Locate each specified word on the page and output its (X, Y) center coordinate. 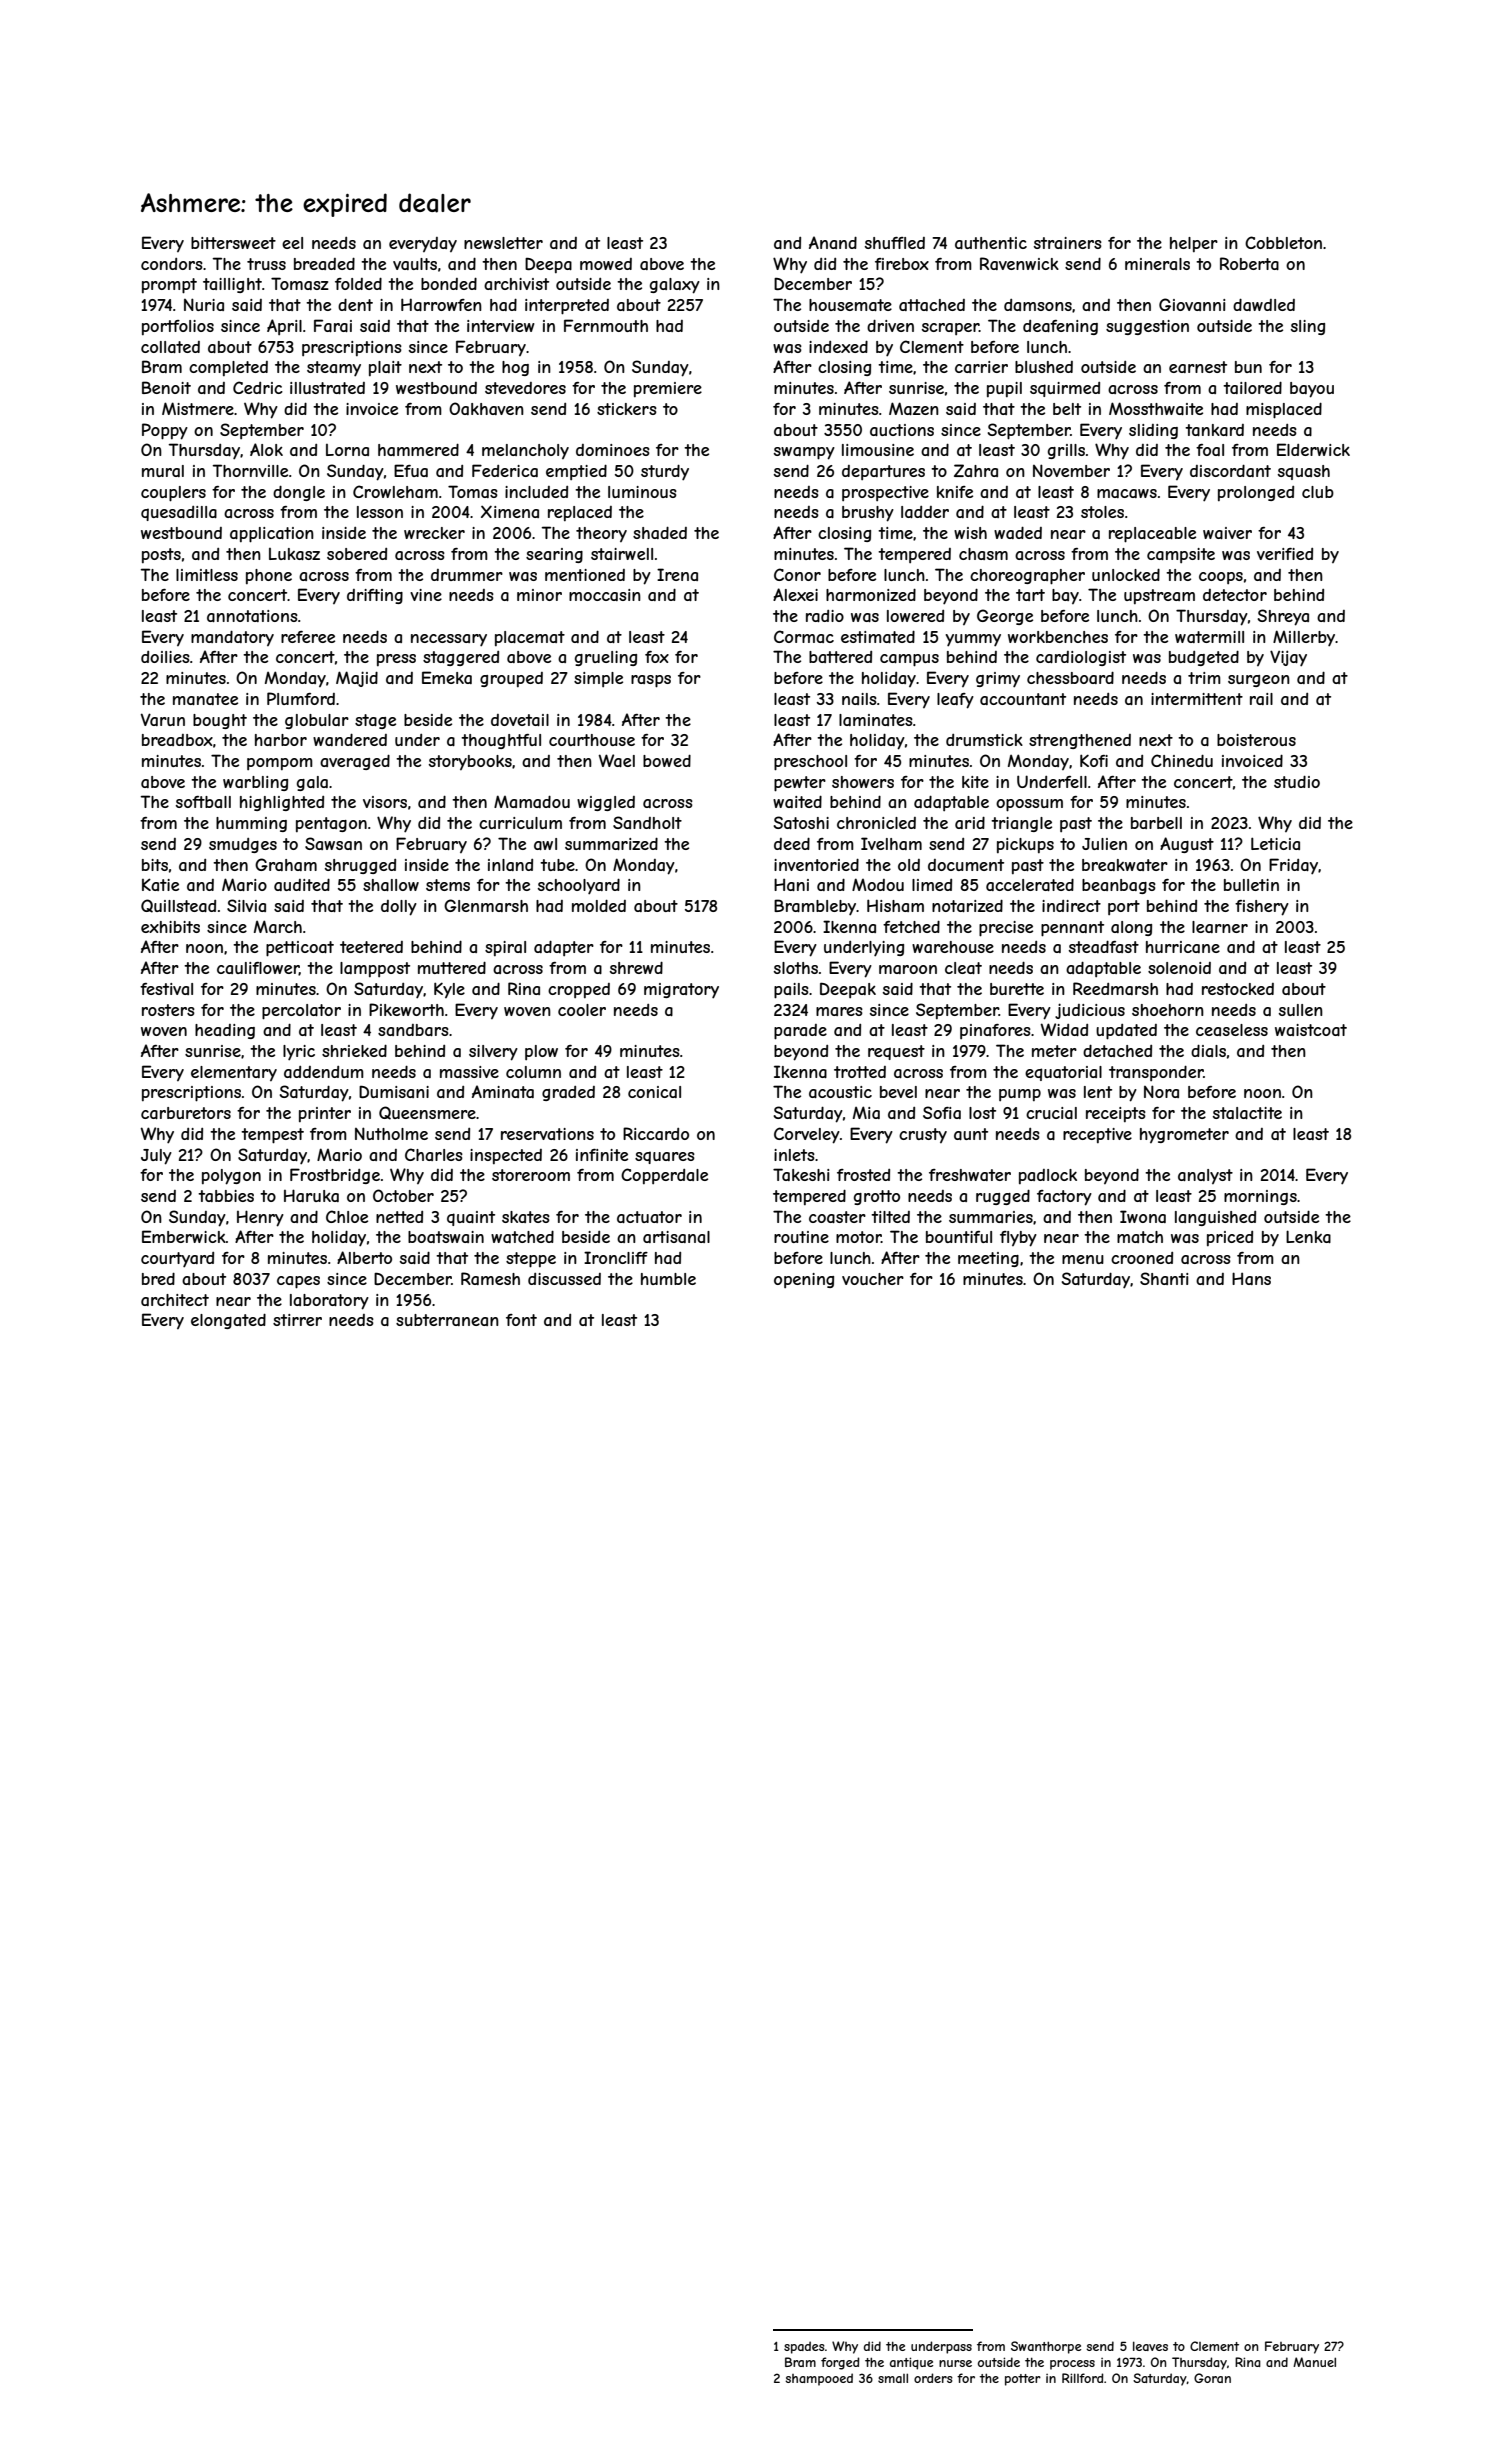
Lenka (1308, 1236)
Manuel (1314, 2362)
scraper (950, 329)
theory (601, 534)
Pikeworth (406, 1009)
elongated (228, 1321)
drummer (467, 575)
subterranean (447, 1320)
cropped (579, 990)
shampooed (819, 2379)
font (521, 1320)
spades (804, 2347)
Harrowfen (441, 304)
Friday (1293, 866)
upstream (1159, 596)
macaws (1127, 493)
